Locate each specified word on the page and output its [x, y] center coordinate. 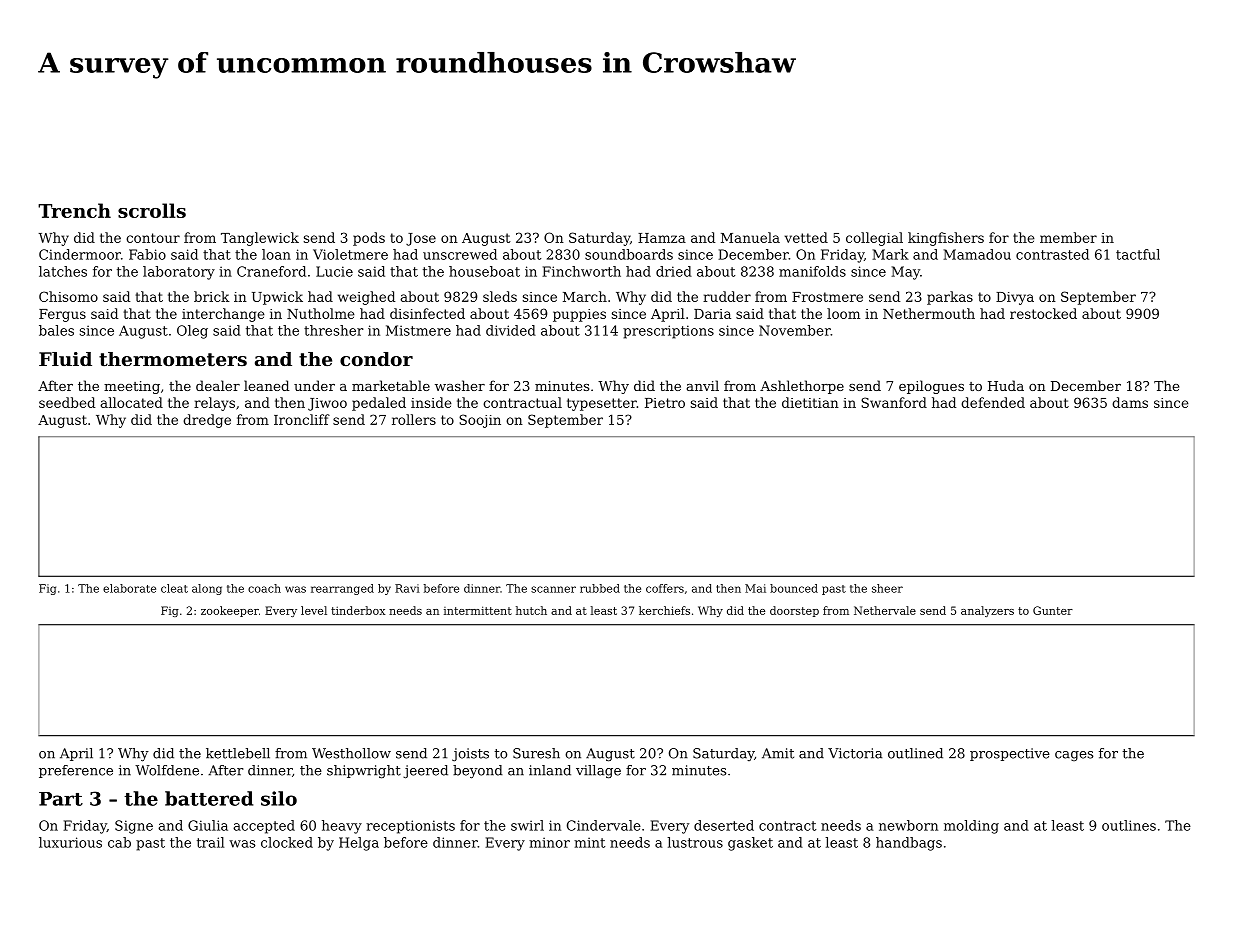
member [1068, 237]
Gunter [1053, 610]
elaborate [129, 588]
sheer [887, 588]
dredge [207, 421]
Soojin [480, 421]
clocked [287, 842]
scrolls [152, 210]
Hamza [662, 238]
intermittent [478, 610]
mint [589, 842]
